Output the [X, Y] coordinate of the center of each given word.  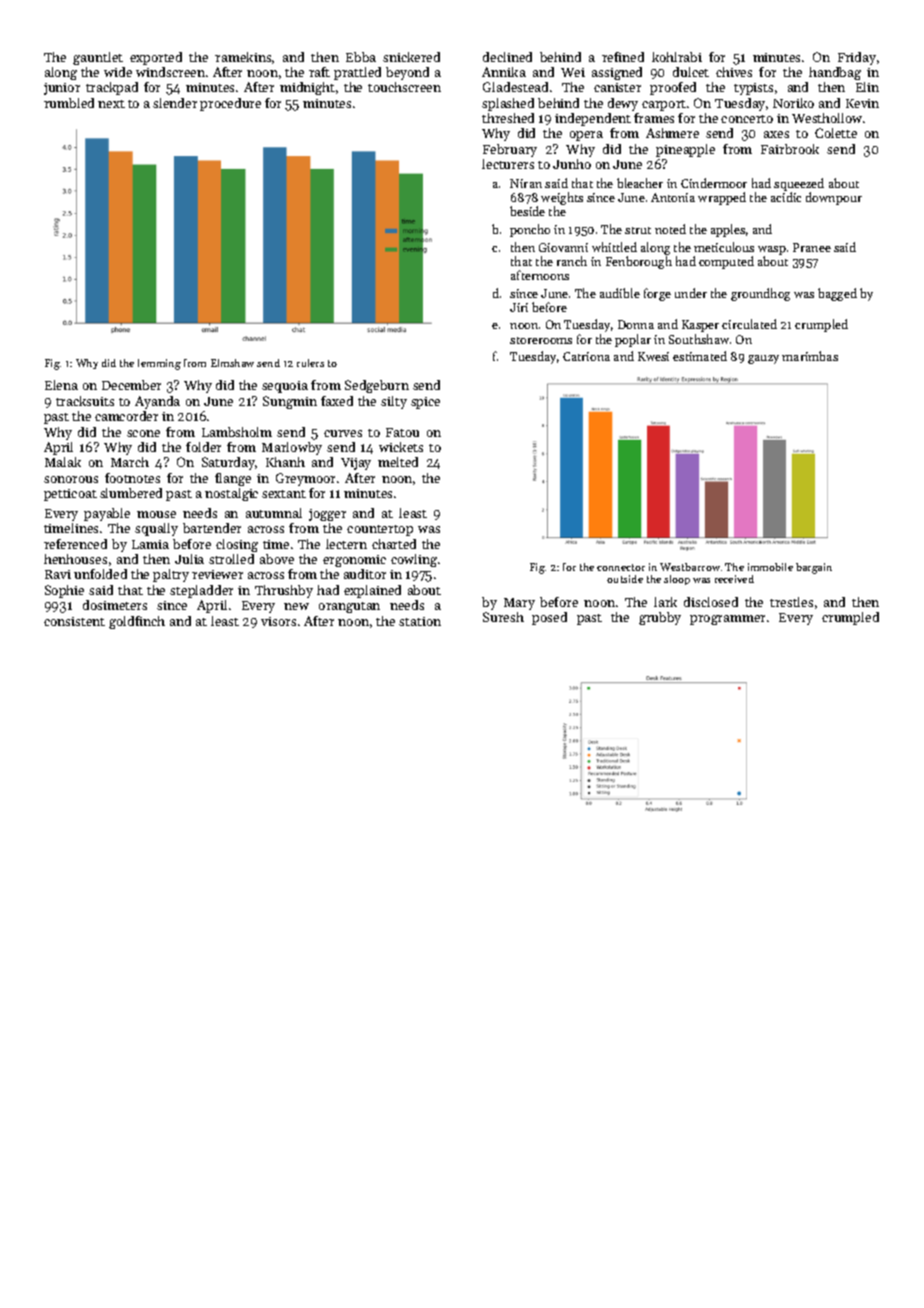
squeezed [799, 184]
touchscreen [404, 87]
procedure [230, 104]
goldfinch [137, 622]
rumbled [69, 103]
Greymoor [305, 479]
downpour [834, 198]
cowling [414, 560]
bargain [814, 568]
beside [527, 211]
